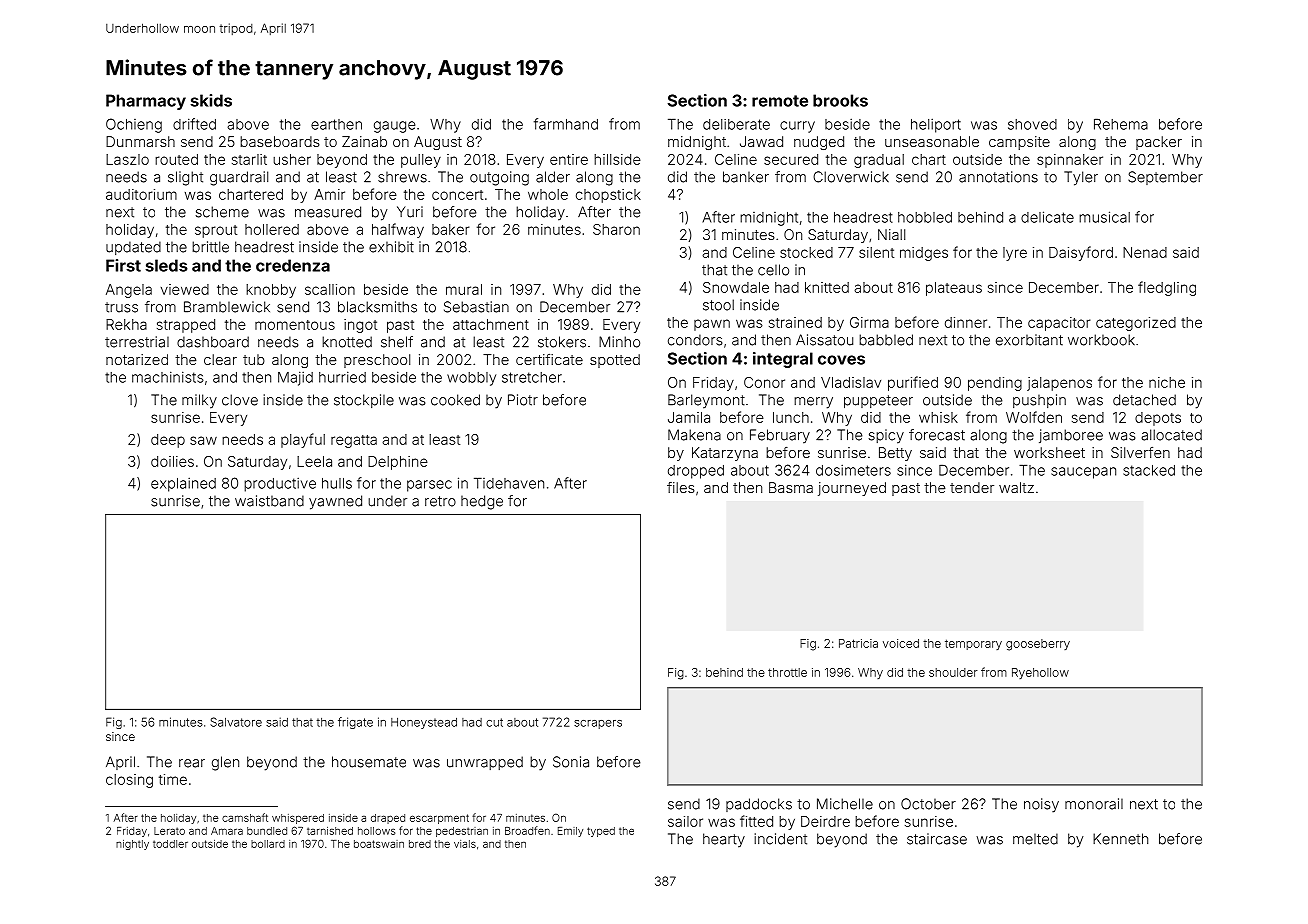  I want to click on monorail, so click(1094, 804).
